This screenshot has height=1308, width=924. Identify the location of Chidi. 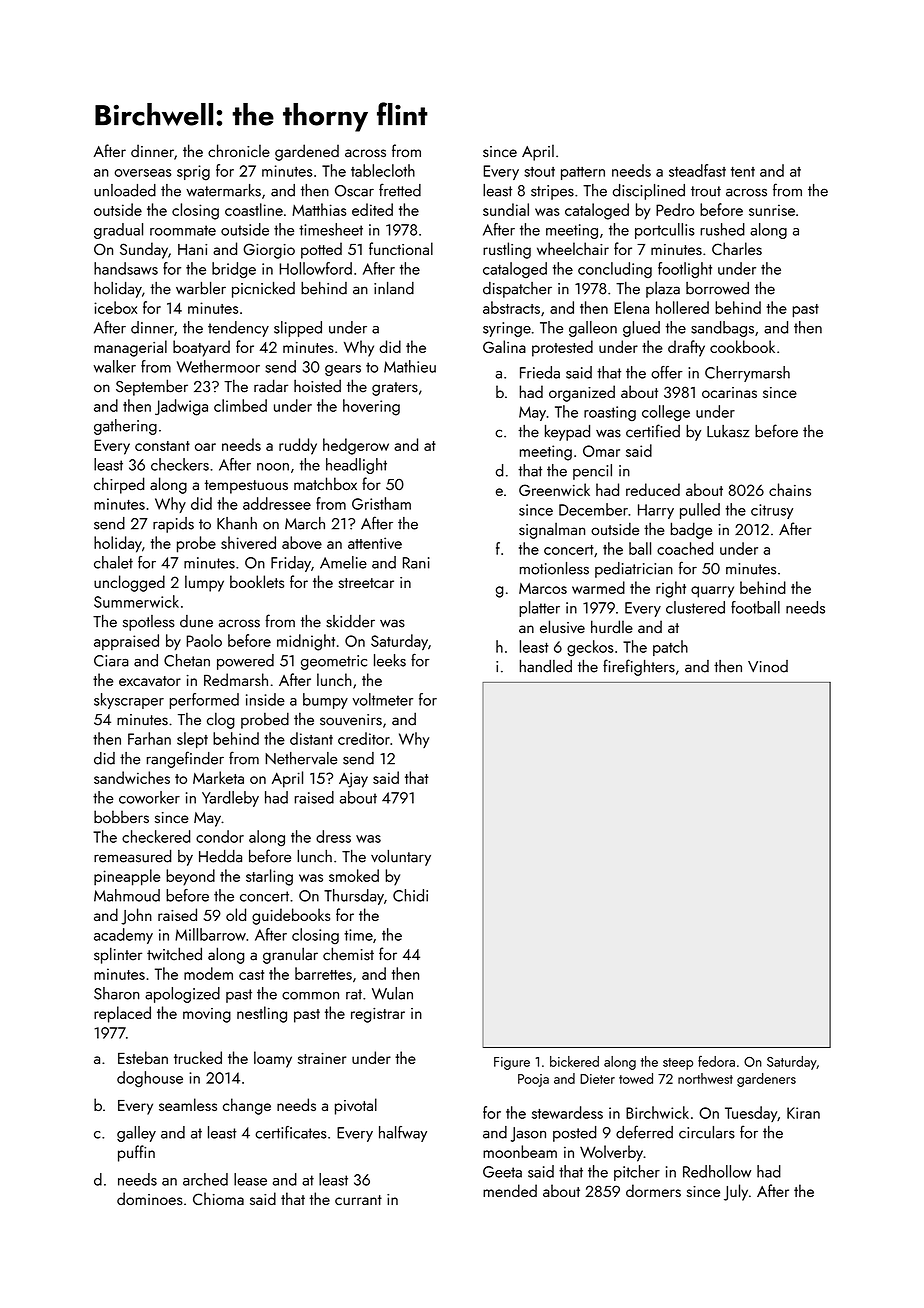
(410, 895).
